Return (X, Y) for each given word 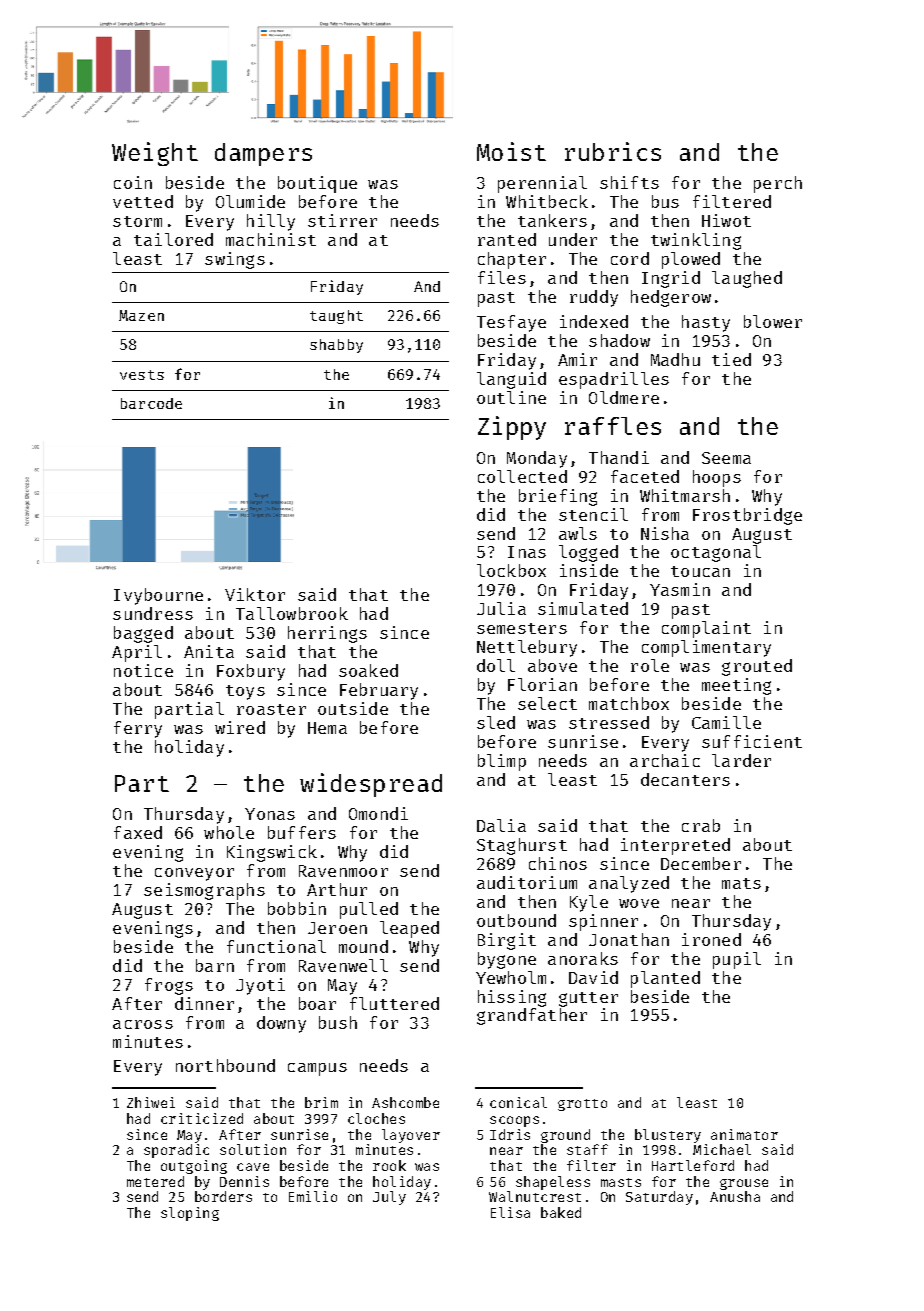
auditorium (527, 882)
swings (235, 260)
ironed (711, 939)
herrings (327, 634)
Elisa (510, 1212)
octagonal (716, 553)
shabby (336, 346)
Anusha (735, 1196)
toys (245, 692)
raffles (613, 426)
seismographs (204, 891)
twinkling (696, 241)
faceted (645, 476)
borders (223, 1196)
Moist (511, 151)
